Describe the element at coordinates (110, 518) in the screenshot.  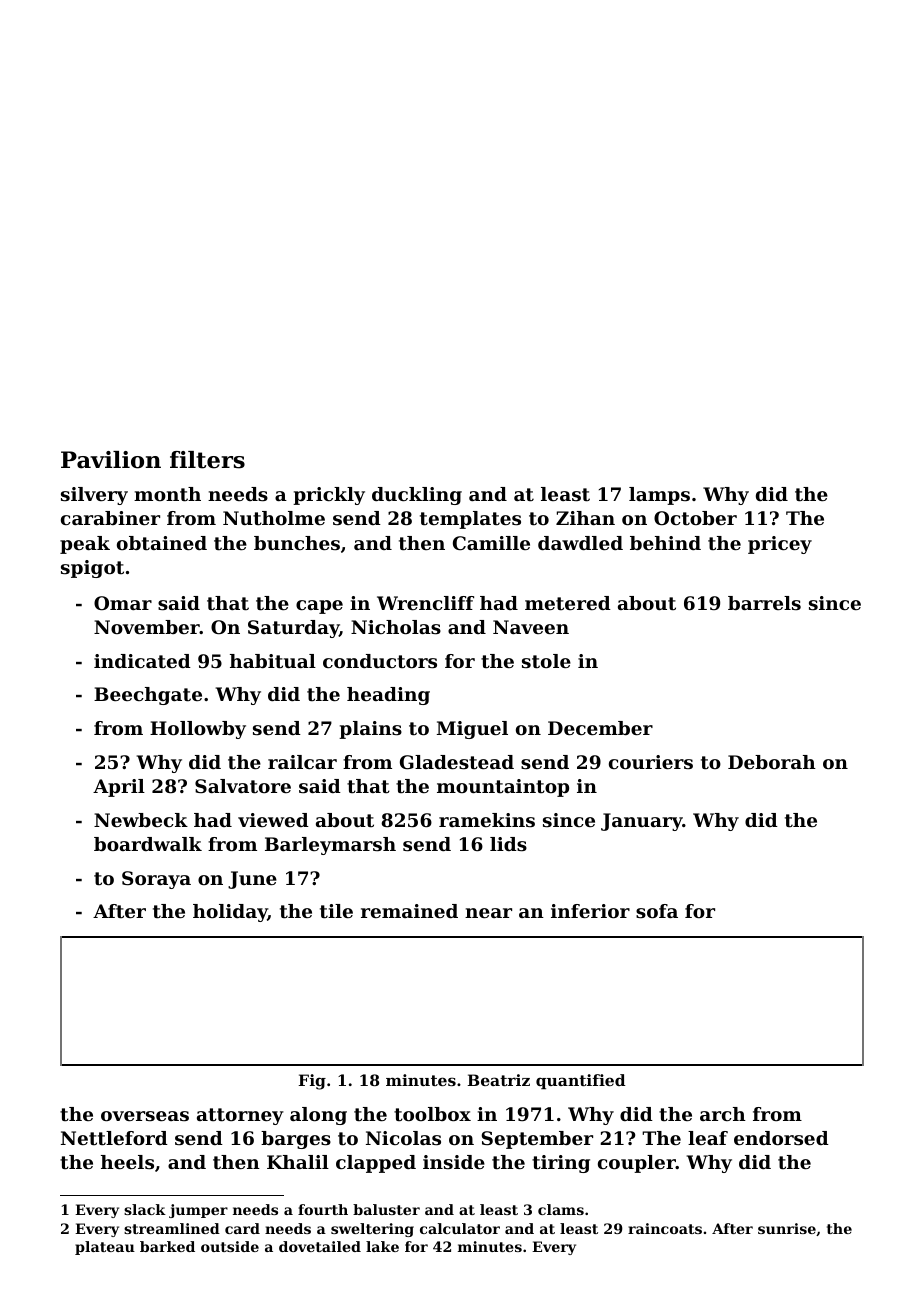
I see `carabiner` at that location.
